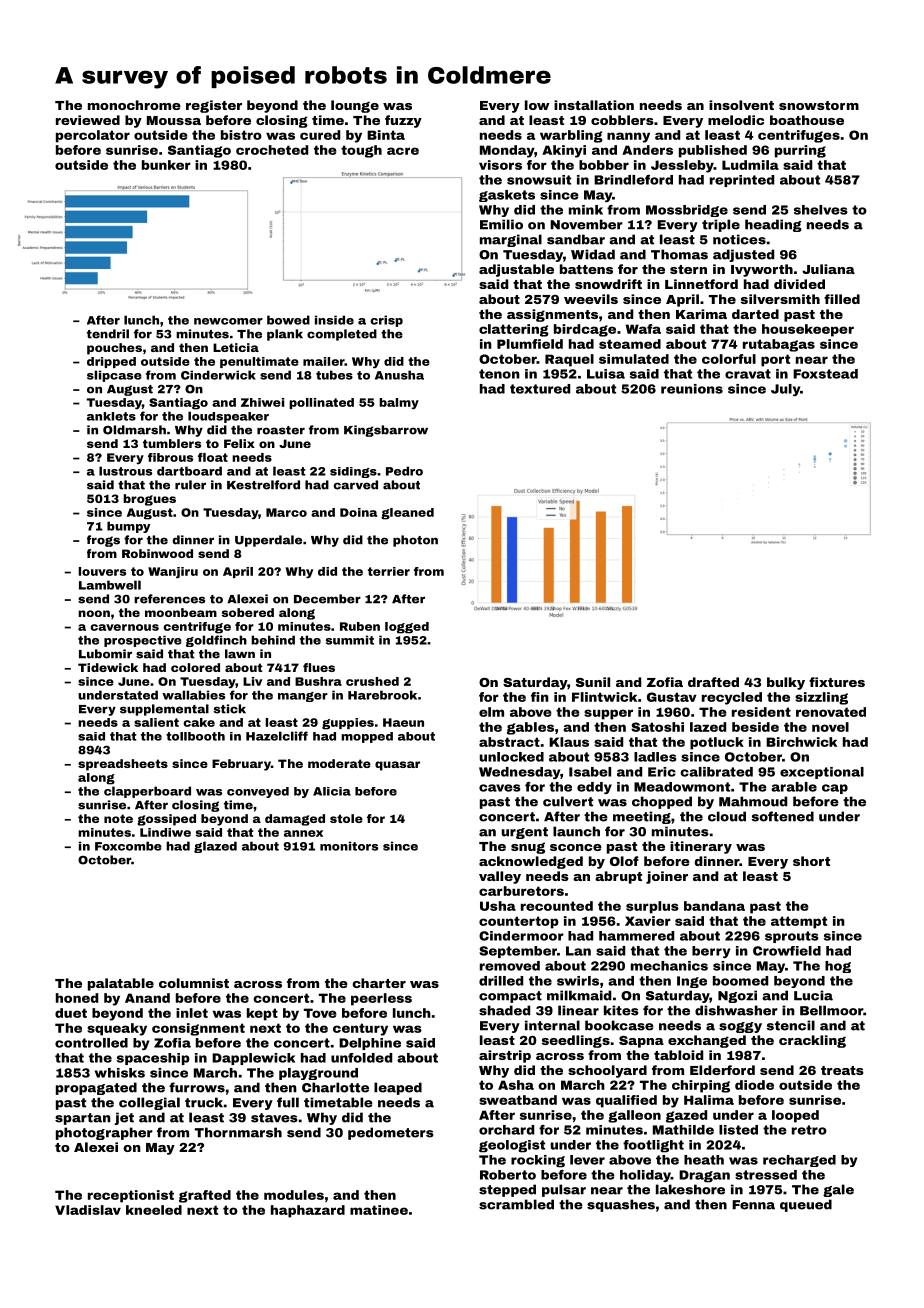 This image has width=924, height=1308. I want to click on tendril, so click(108, 334).
